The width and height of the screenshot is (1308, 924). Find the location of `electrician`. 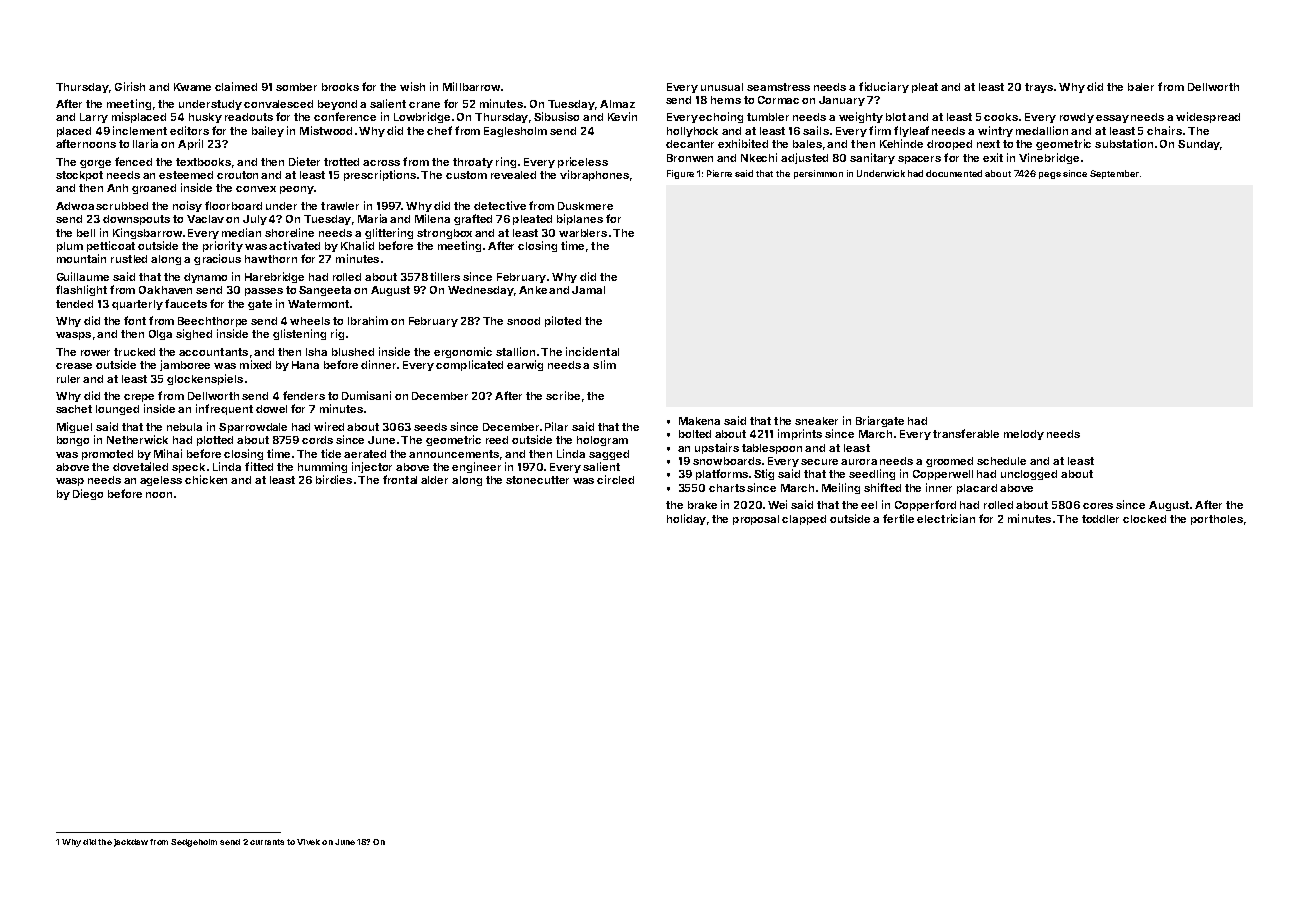

electrician is located at coordinates (946, 518).
